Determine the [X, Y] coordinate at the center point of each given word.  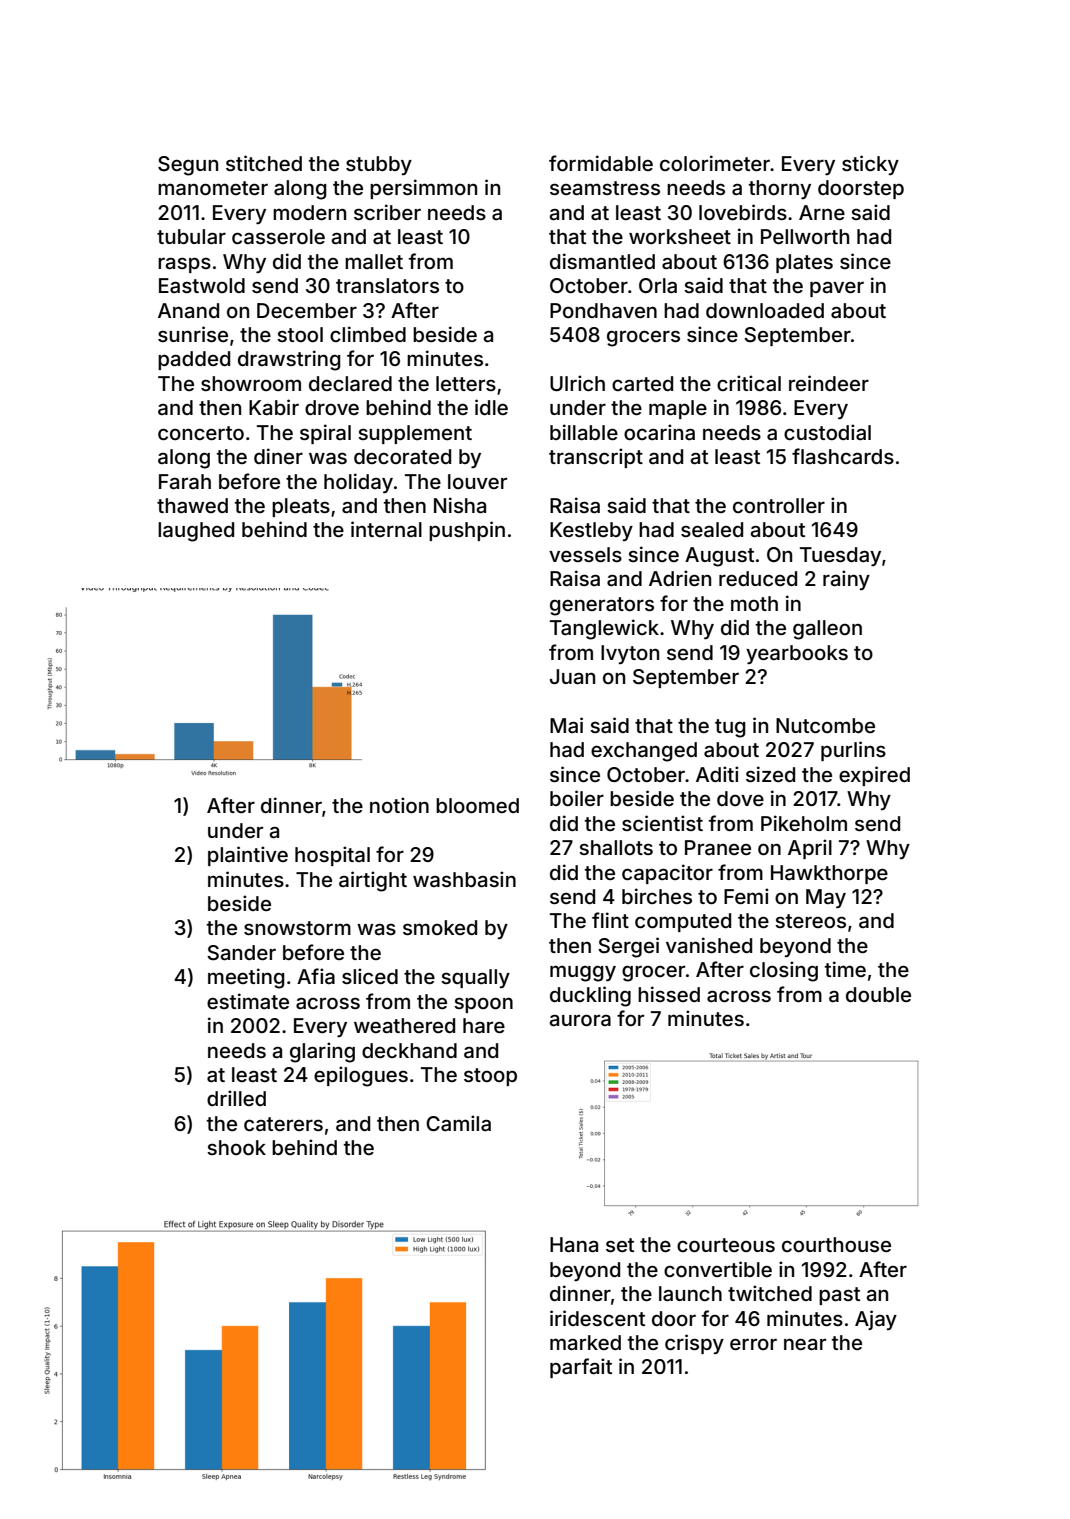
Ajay [876, 1320]
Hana [574, 1244]
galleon [827, 630]
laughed [196, 532]
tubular [191, 236]
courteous [726, 1245]
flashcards [843, 456]
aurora [580, 1020]
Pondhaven [603, 310]
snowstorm [297, 928]
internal [386, 529]
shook [236, 1147]
